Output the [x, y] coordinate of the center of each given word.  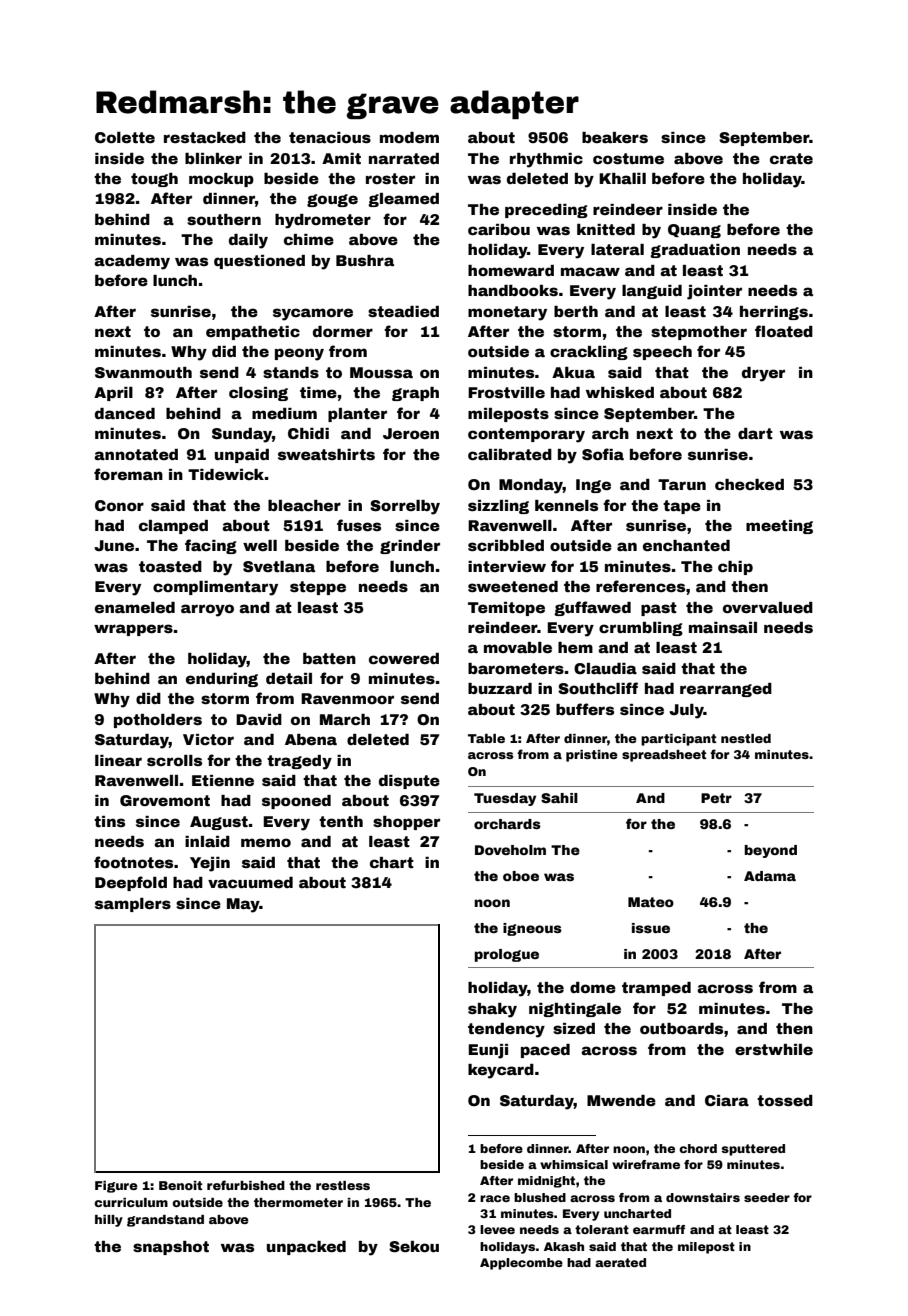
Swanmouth [143, 372]
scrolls [174, 760]
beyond [770, 851]
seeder [767, 1197]
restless [343, 1185]
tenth [341, 821]
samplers [133, 905]
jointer [714, 292]
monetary [507, 313]
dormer [343, 331]
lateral [617, 249]
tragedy [299, 762]
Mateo [651, 902]
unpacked [306, 1248]
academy [132, 262]
